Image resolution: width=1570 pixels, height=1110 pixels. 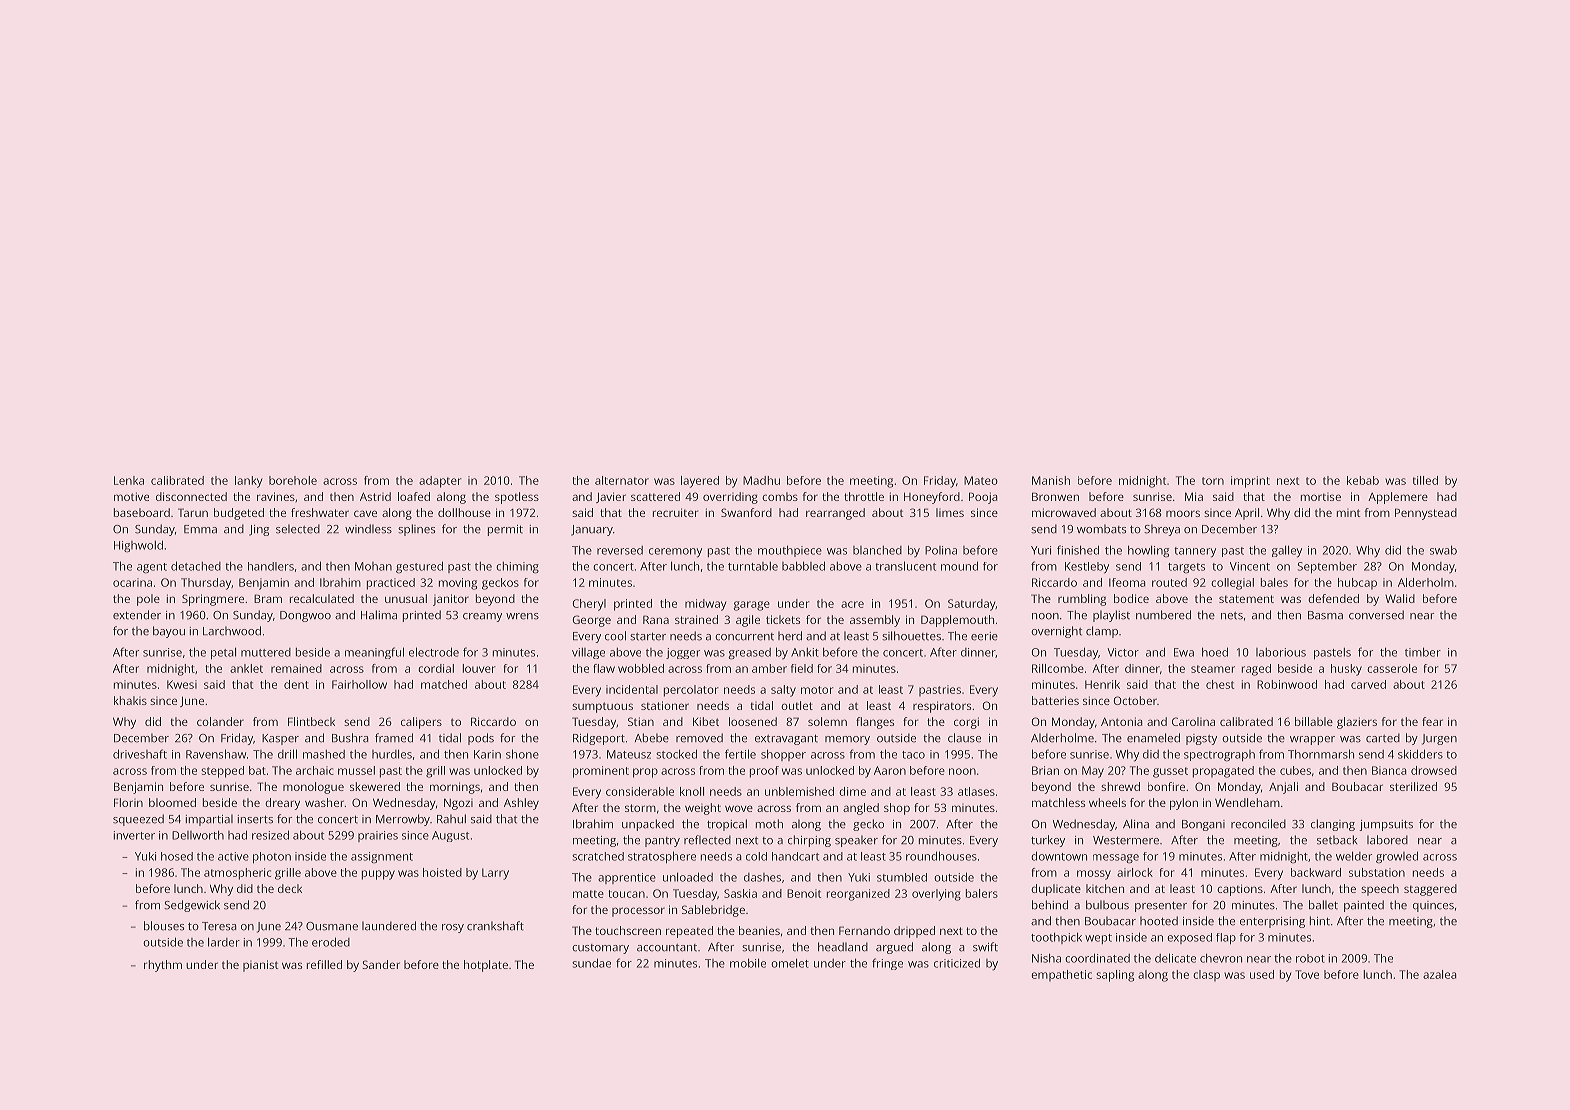 I want to click on message, so click(x=1116, y=859).
